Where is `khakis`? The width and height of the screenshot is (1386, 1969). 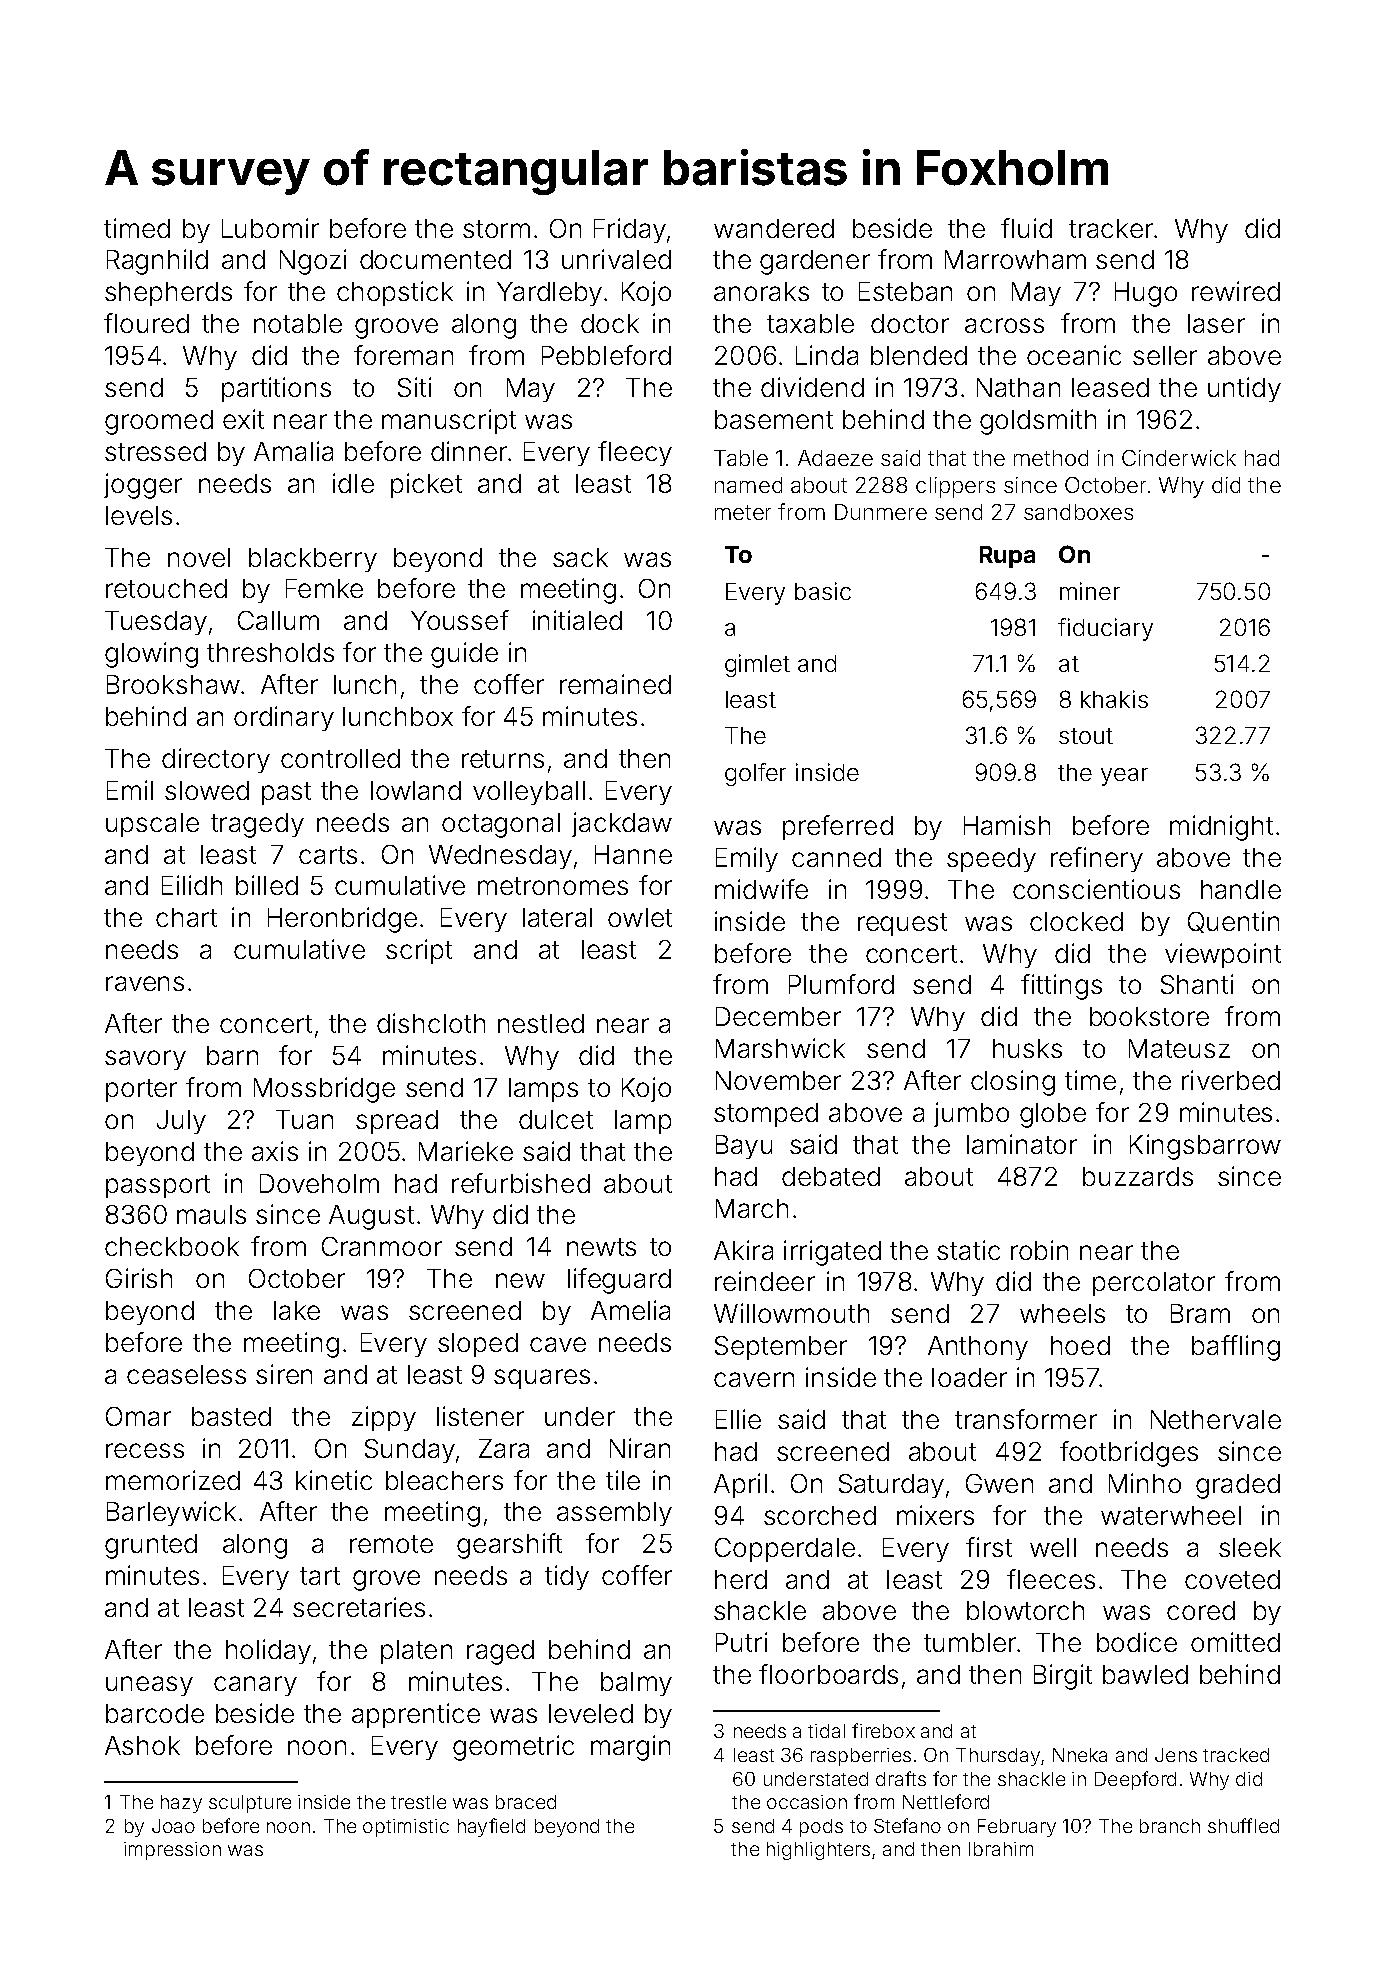
khakis is located at coordinates (1114, 699).
